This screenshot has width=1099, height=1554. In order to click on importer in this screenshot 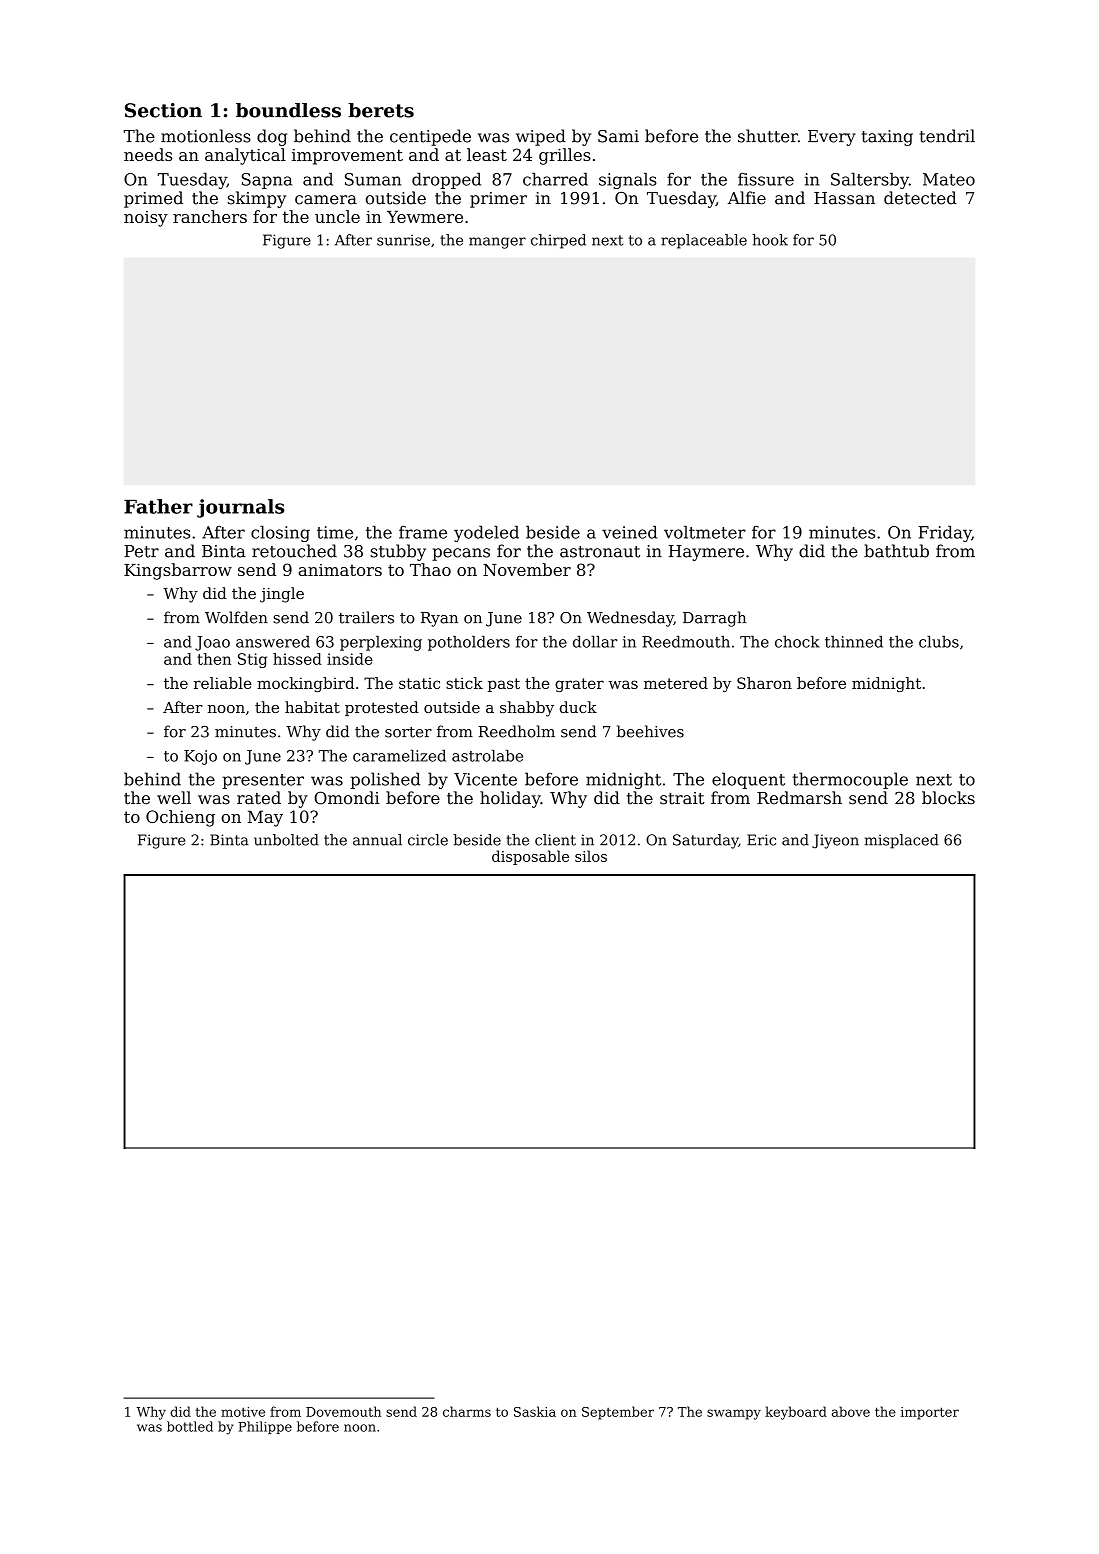, I will do `click(930, 1413)`.
